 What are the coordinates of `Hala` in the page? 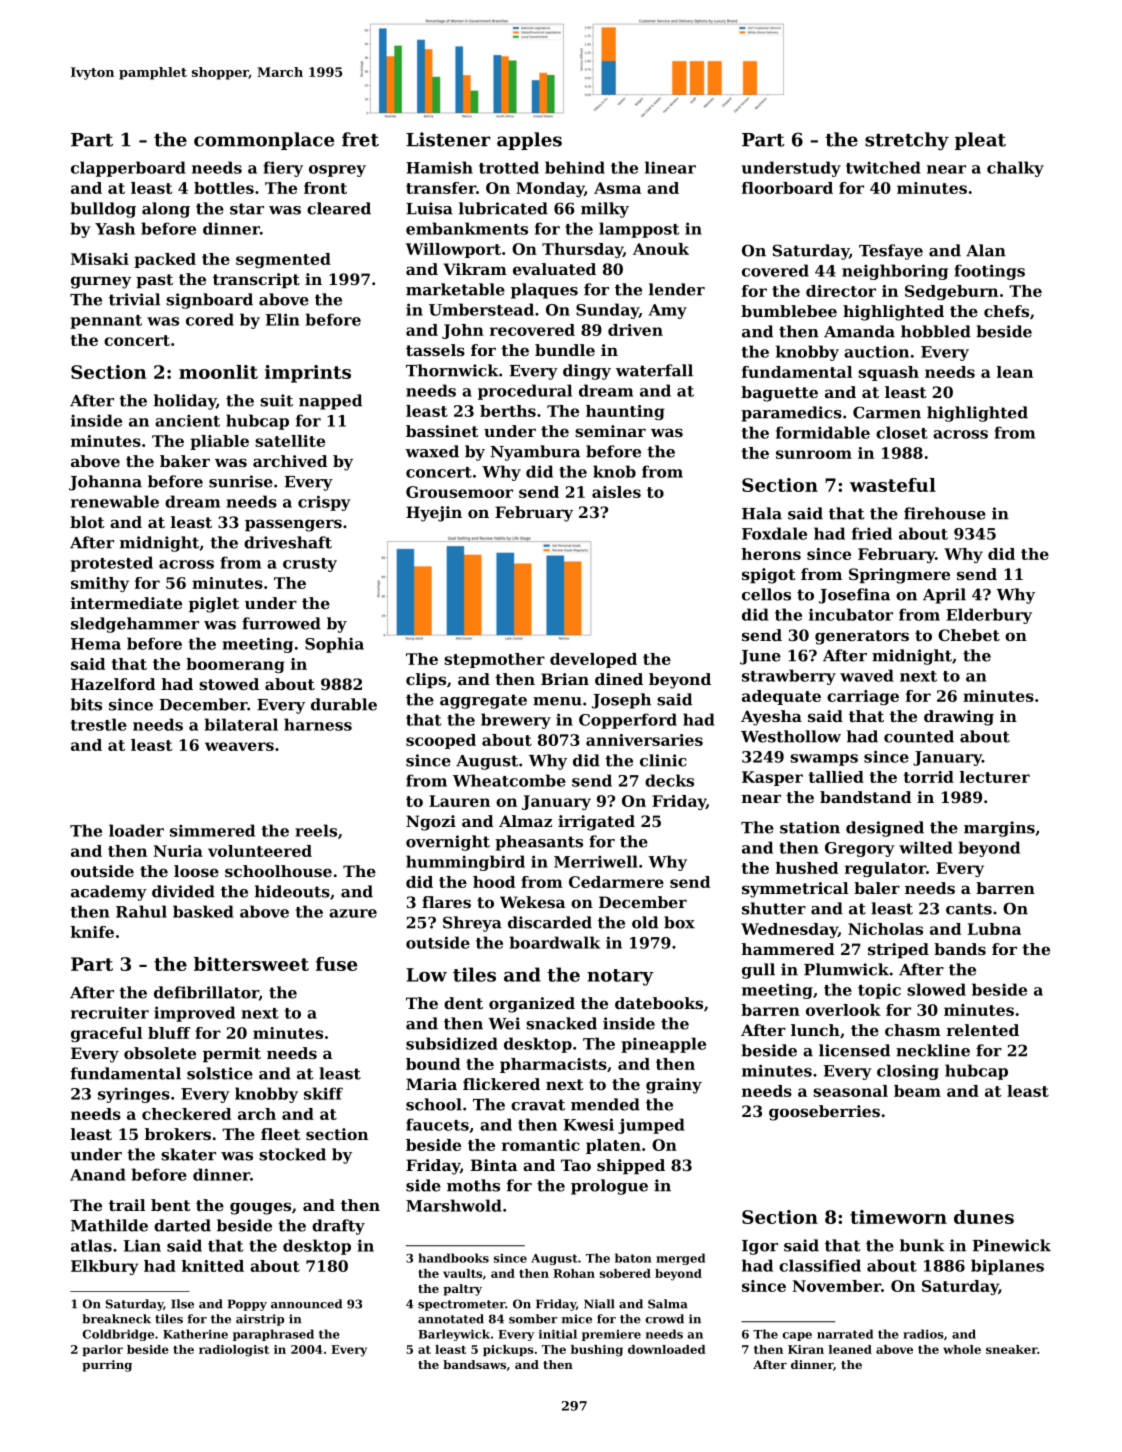 It's located at (762, 513).
